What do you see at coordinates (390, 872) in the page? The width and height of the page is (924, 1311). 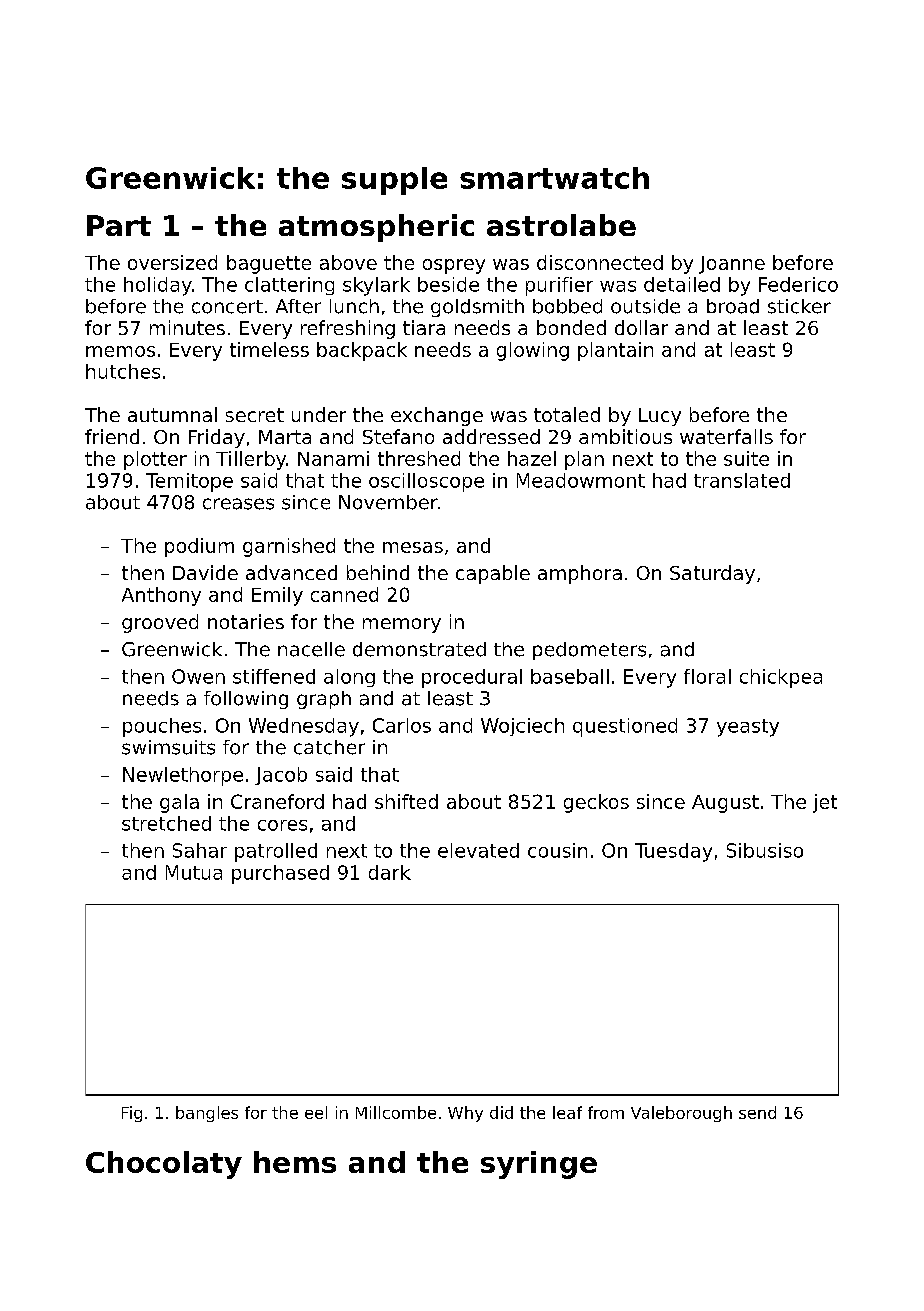 I see `dark` at bounding box center [390, 872].
